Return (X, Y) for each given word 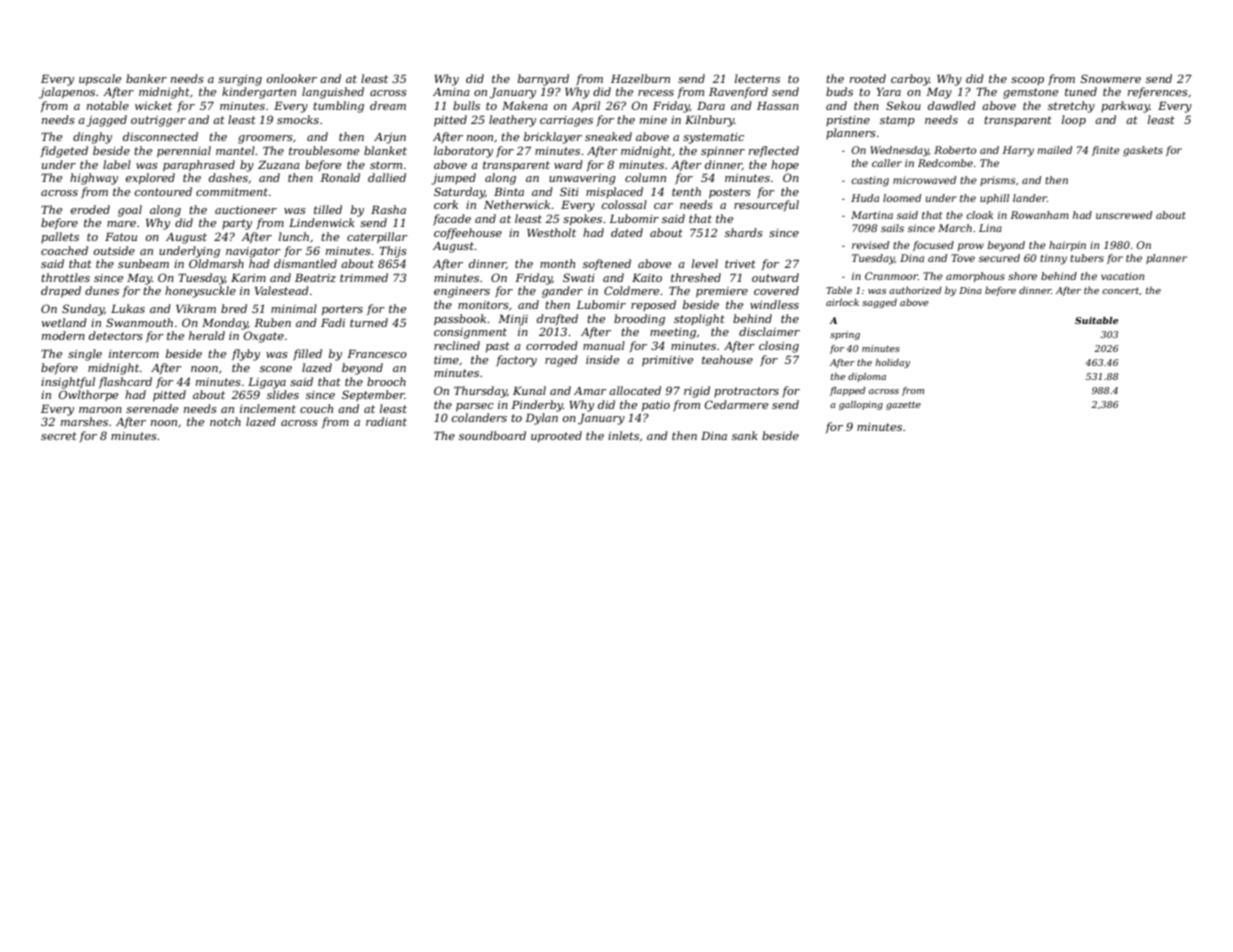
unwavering (582, 179)
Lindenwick (322, 222)
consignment (470, 333)
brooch (386, 381)
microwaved (924, 180)
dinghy (92, 138)
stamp (897, 121)
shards (744, 232)
